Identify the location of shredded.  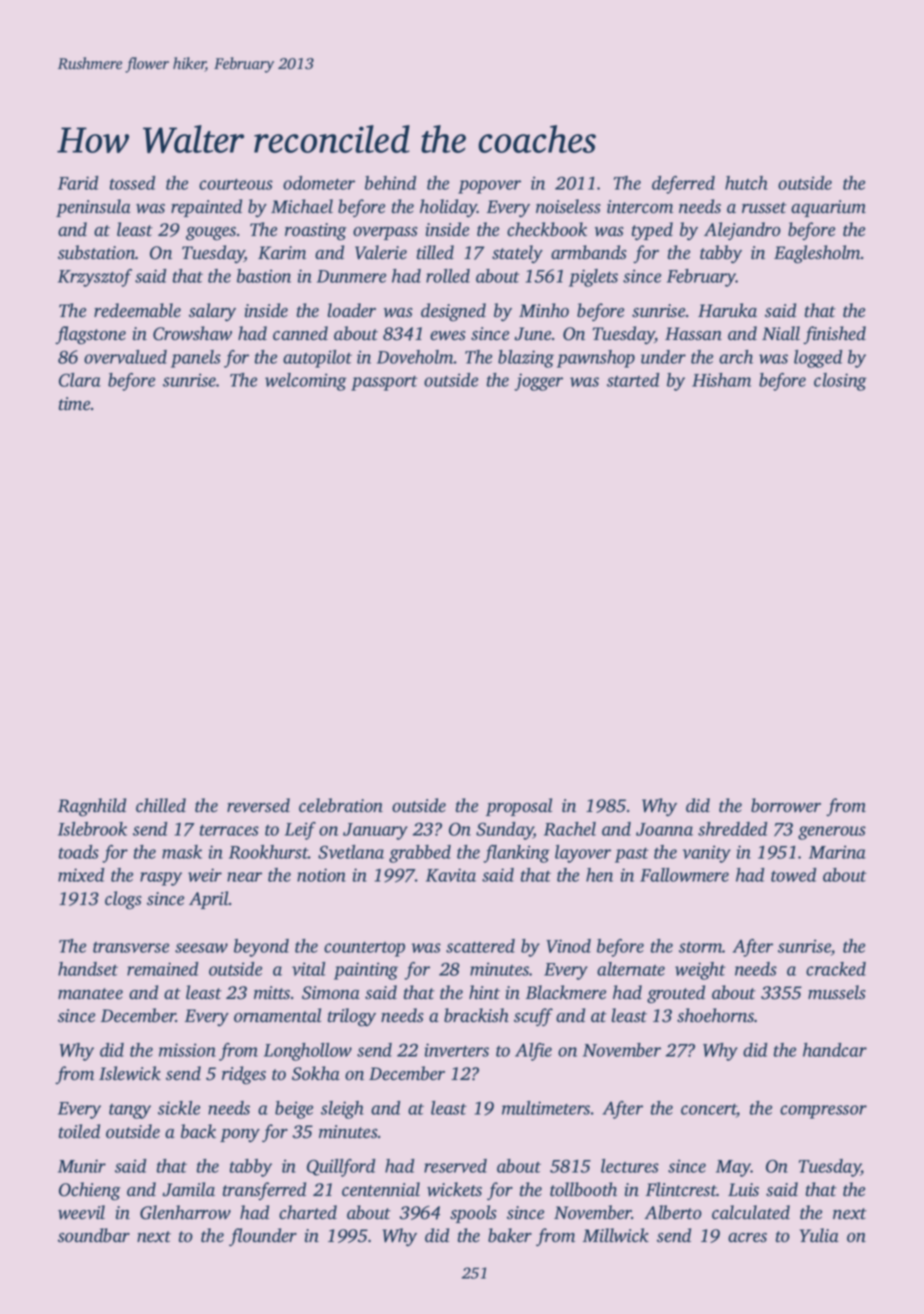
(732, 829).
